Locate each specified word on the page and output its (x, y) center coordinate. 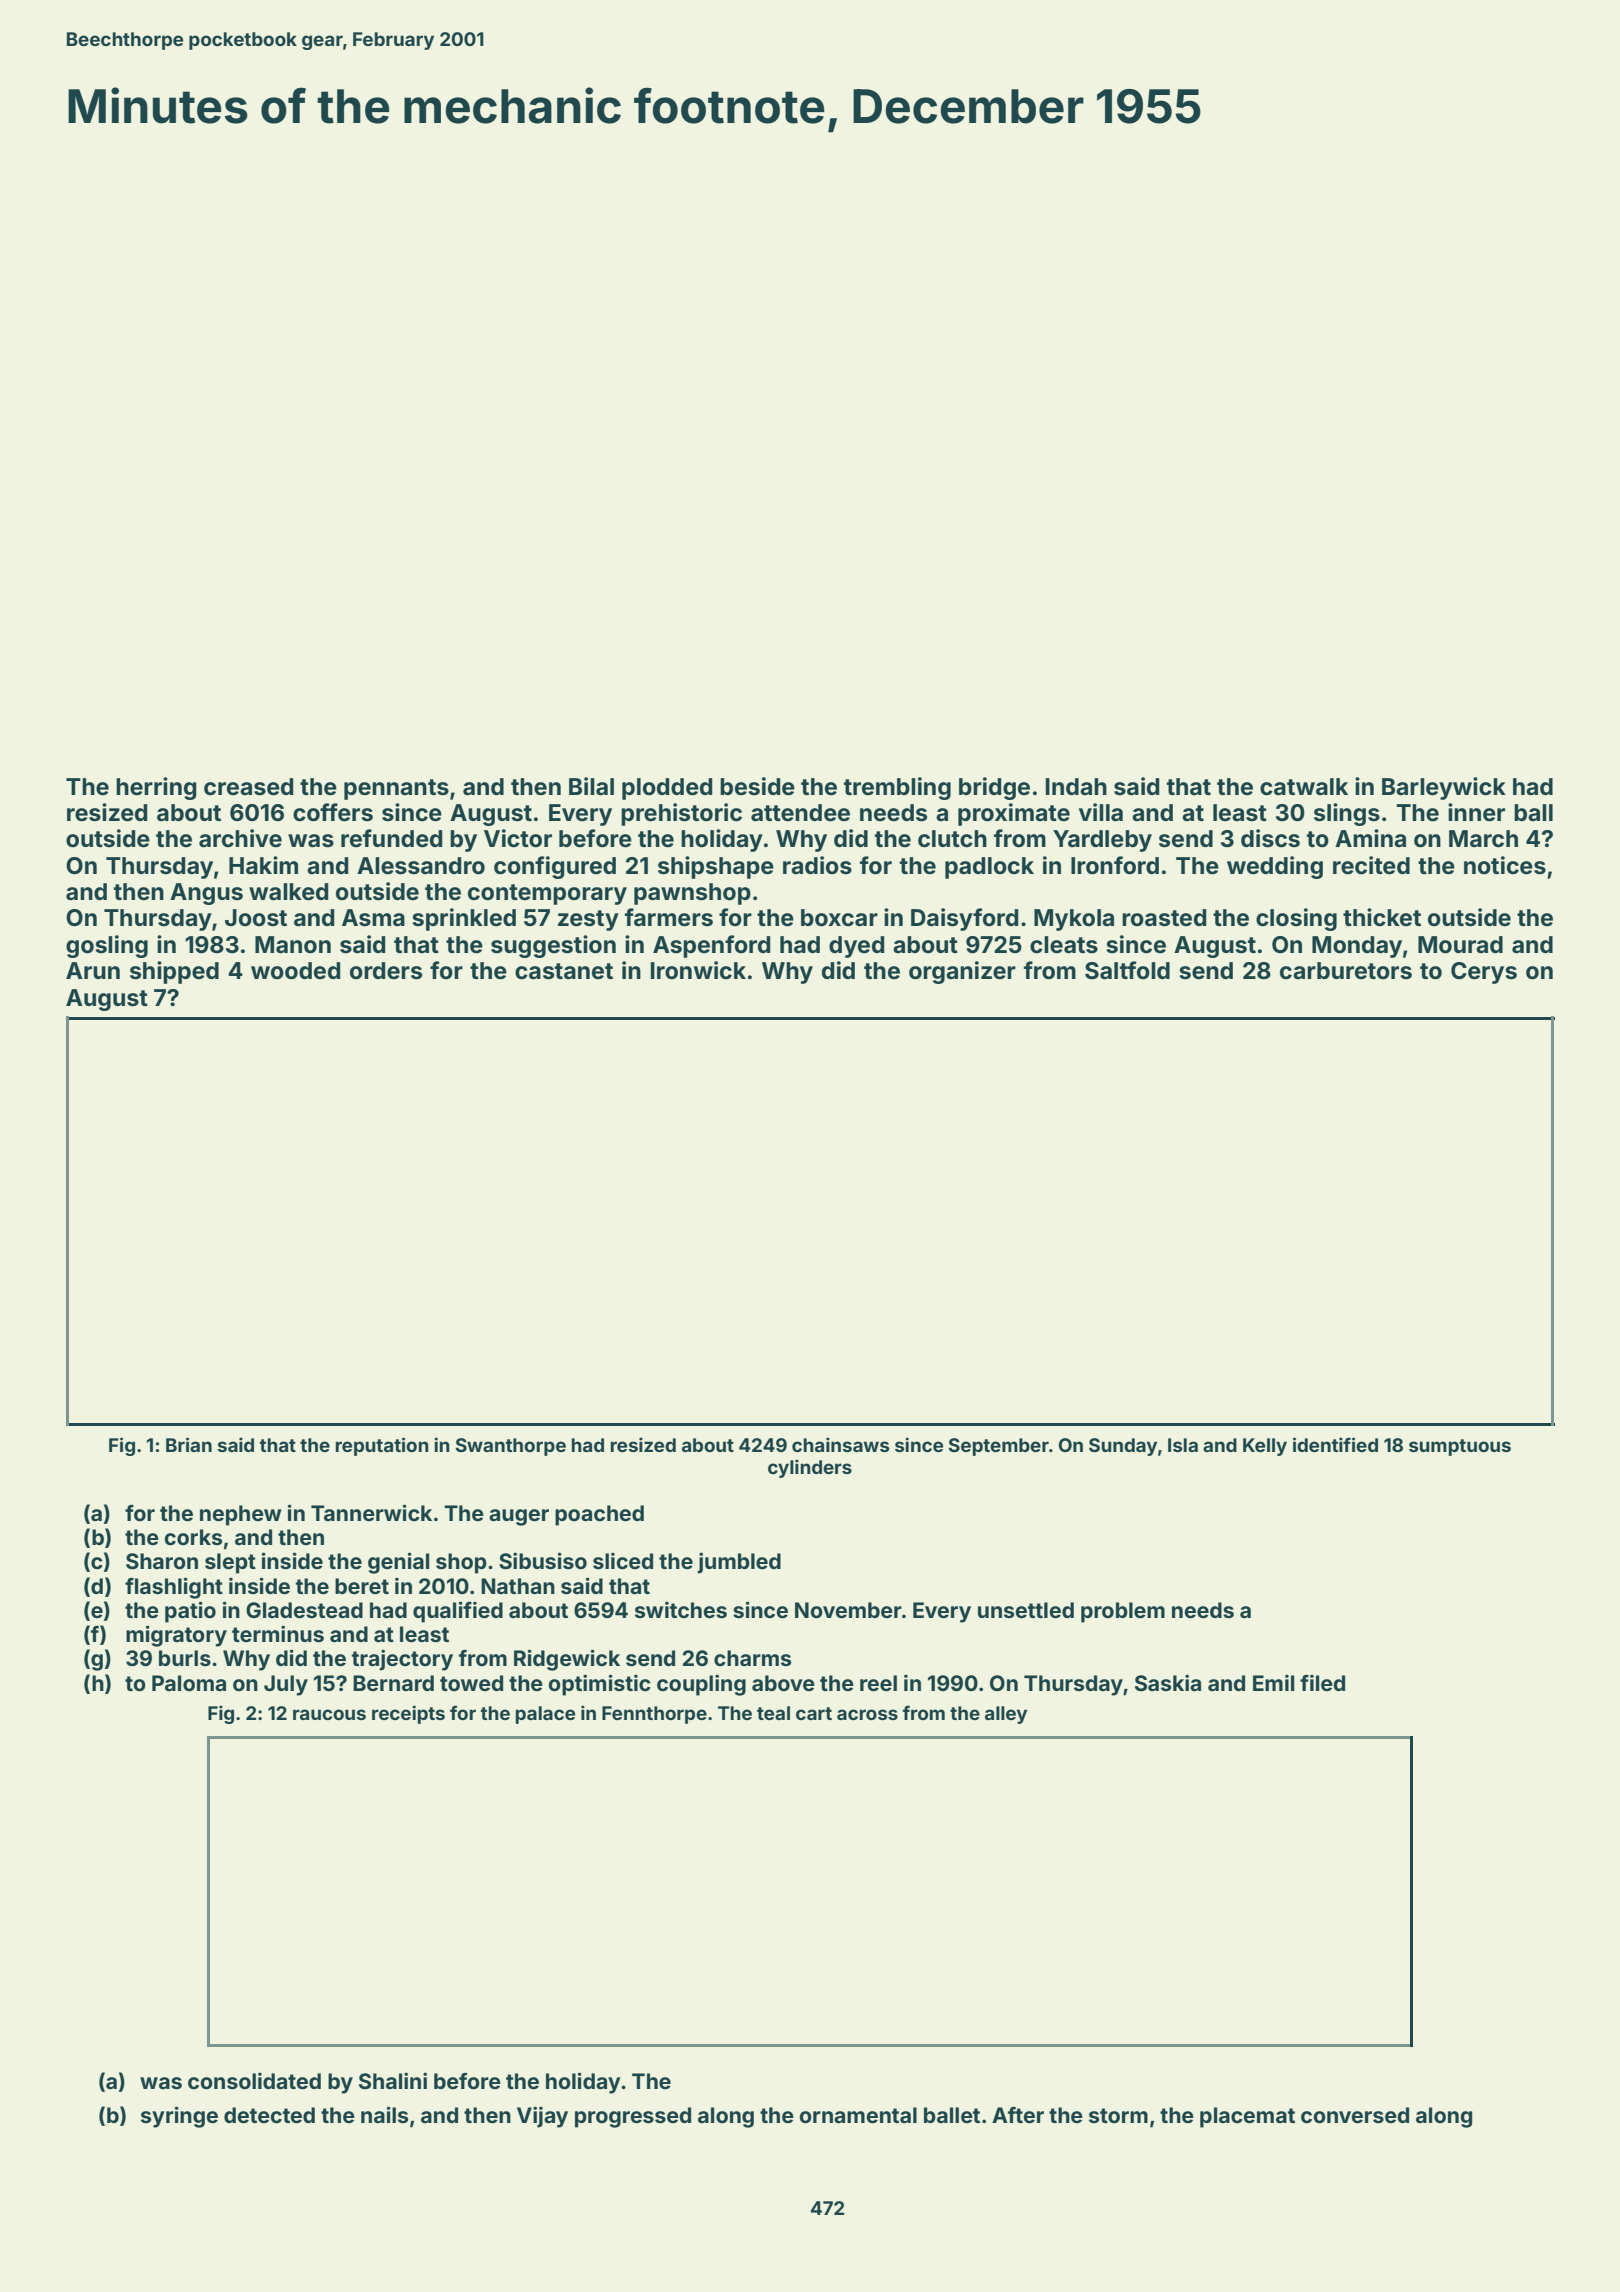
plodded (667, 789)
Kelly (1265, 1447)
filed (1322, 1682)
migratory (176, 1636)
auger (519, 1517)
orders (386, 971)
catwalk (1304, 787)
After (1018, 2115)
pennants (396, 789)
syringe (179, 2117)
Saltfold (1127, 970)
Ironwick (698, 970)
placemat (1247, 2117)
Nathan (518, 1586)
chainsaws (840, 1444)
